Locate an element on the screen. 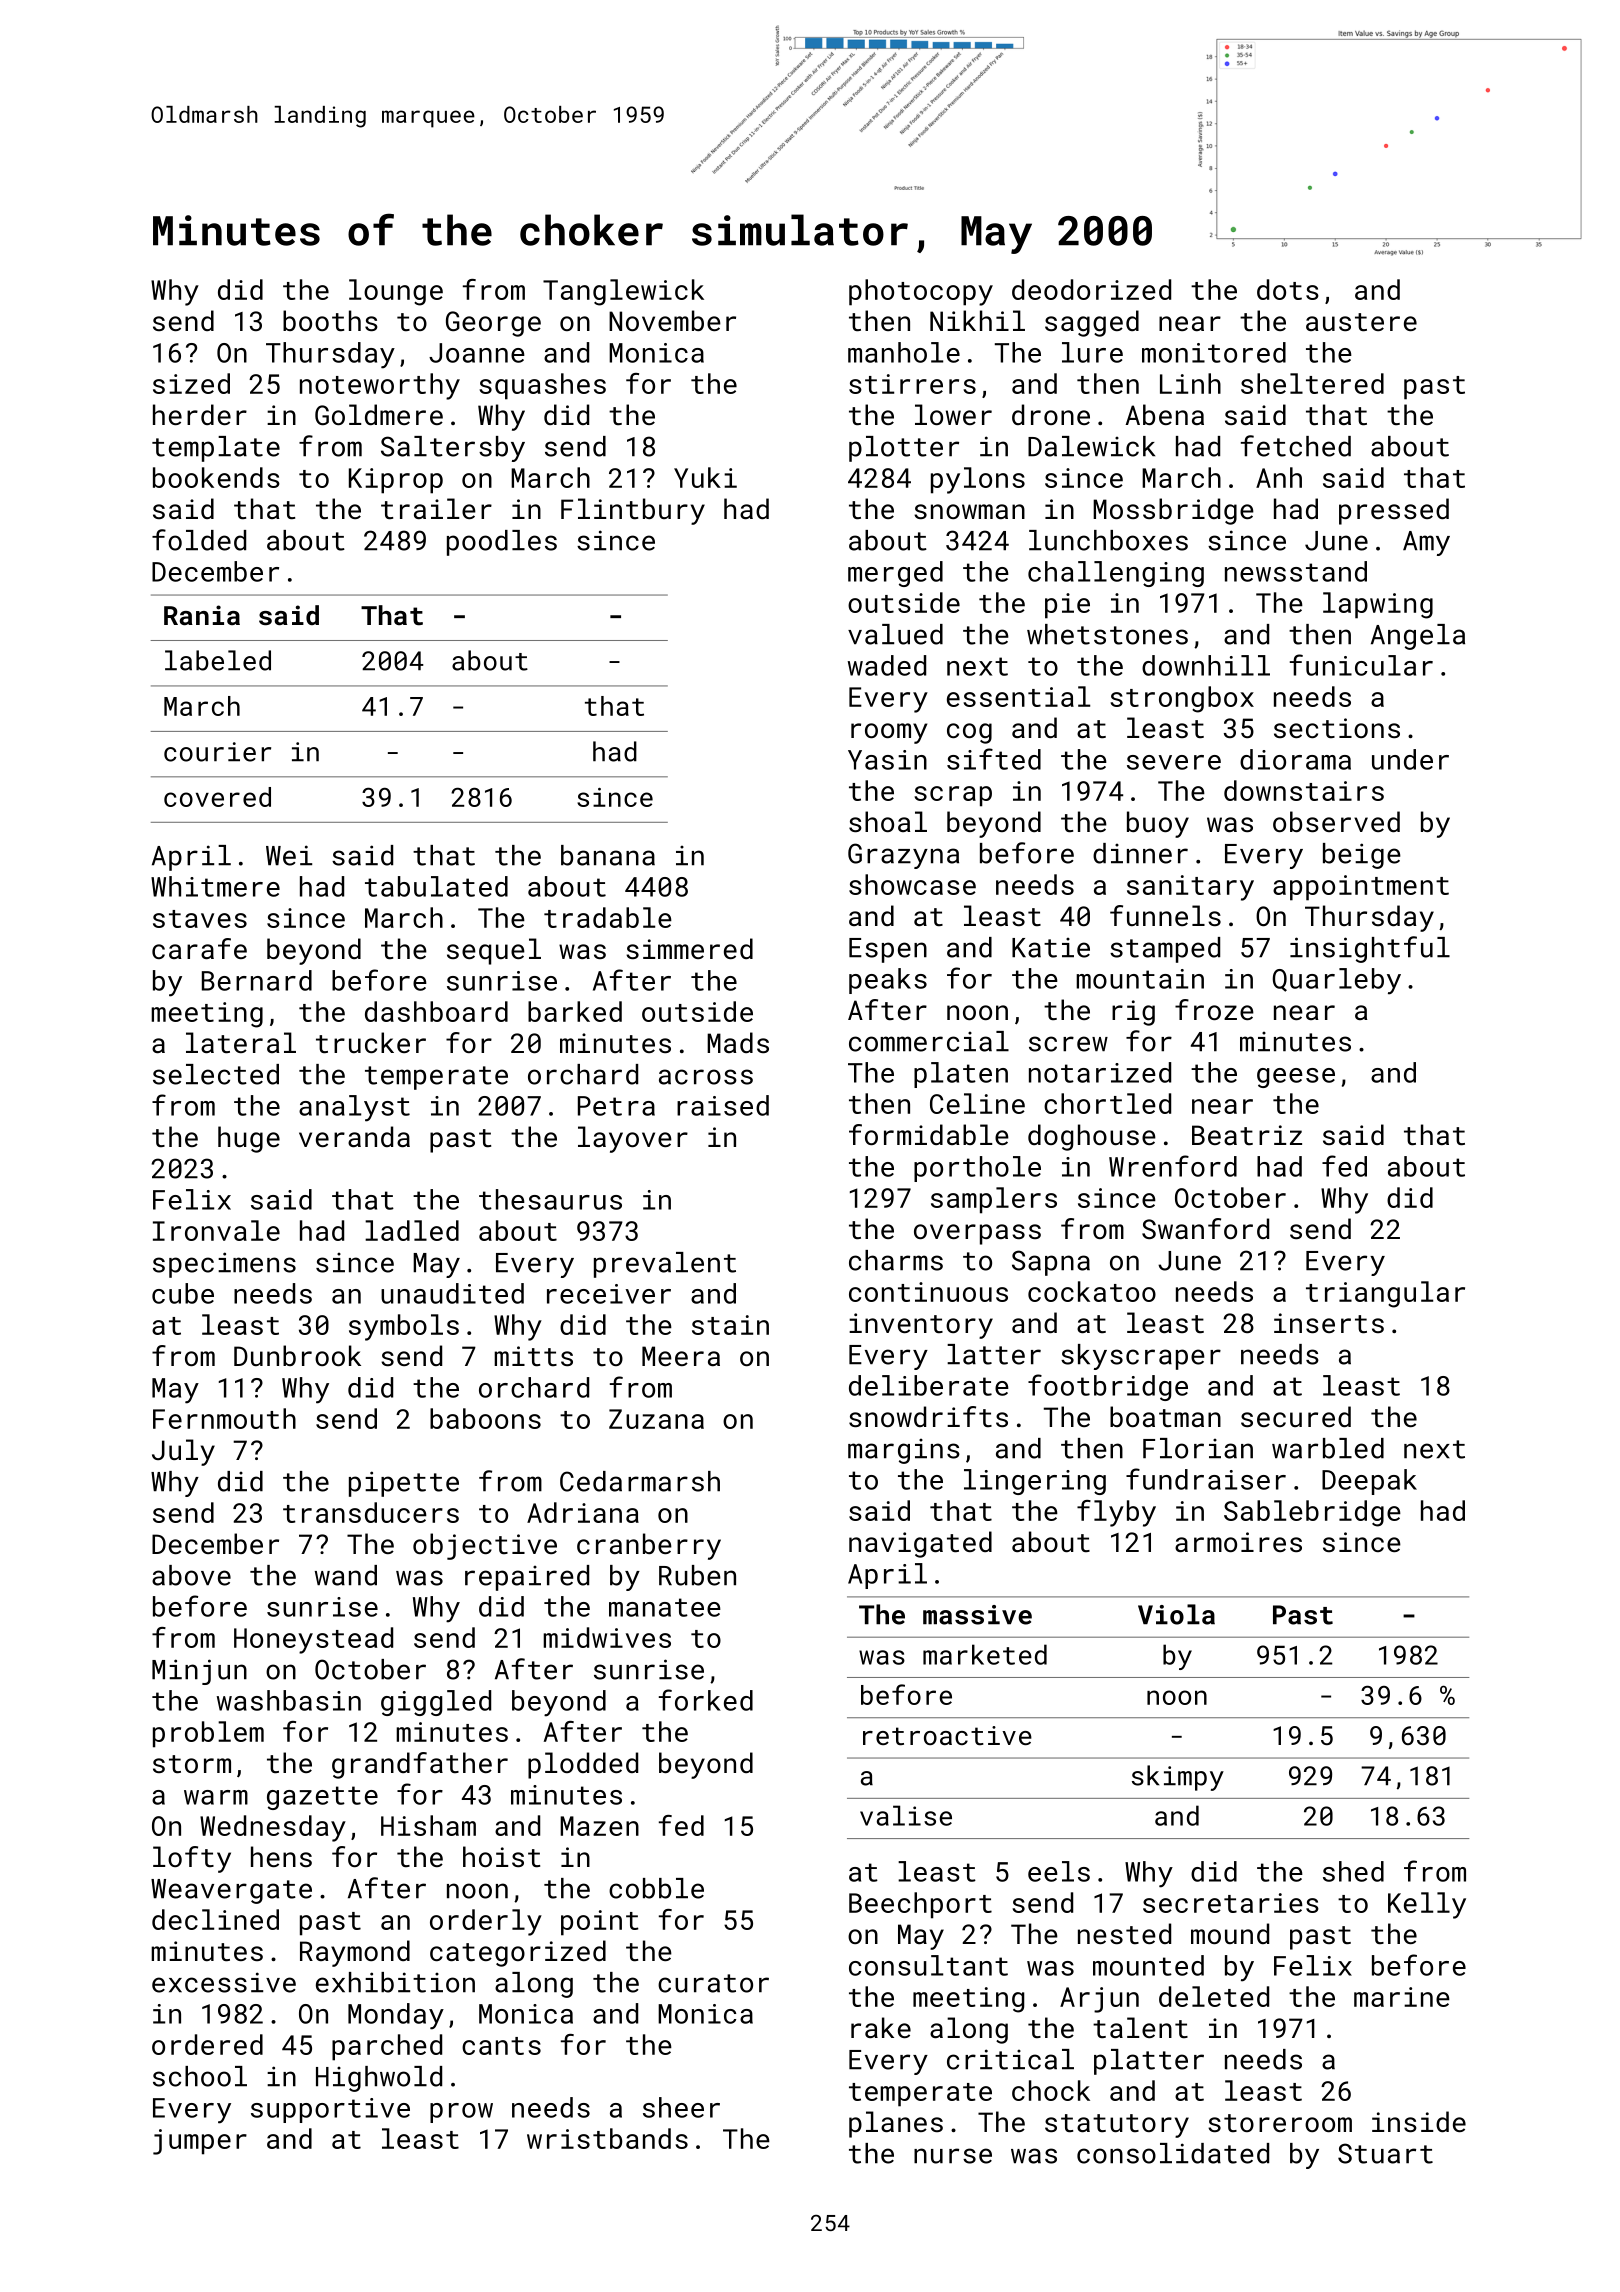  tradable is located at coordinates (608, 917).
